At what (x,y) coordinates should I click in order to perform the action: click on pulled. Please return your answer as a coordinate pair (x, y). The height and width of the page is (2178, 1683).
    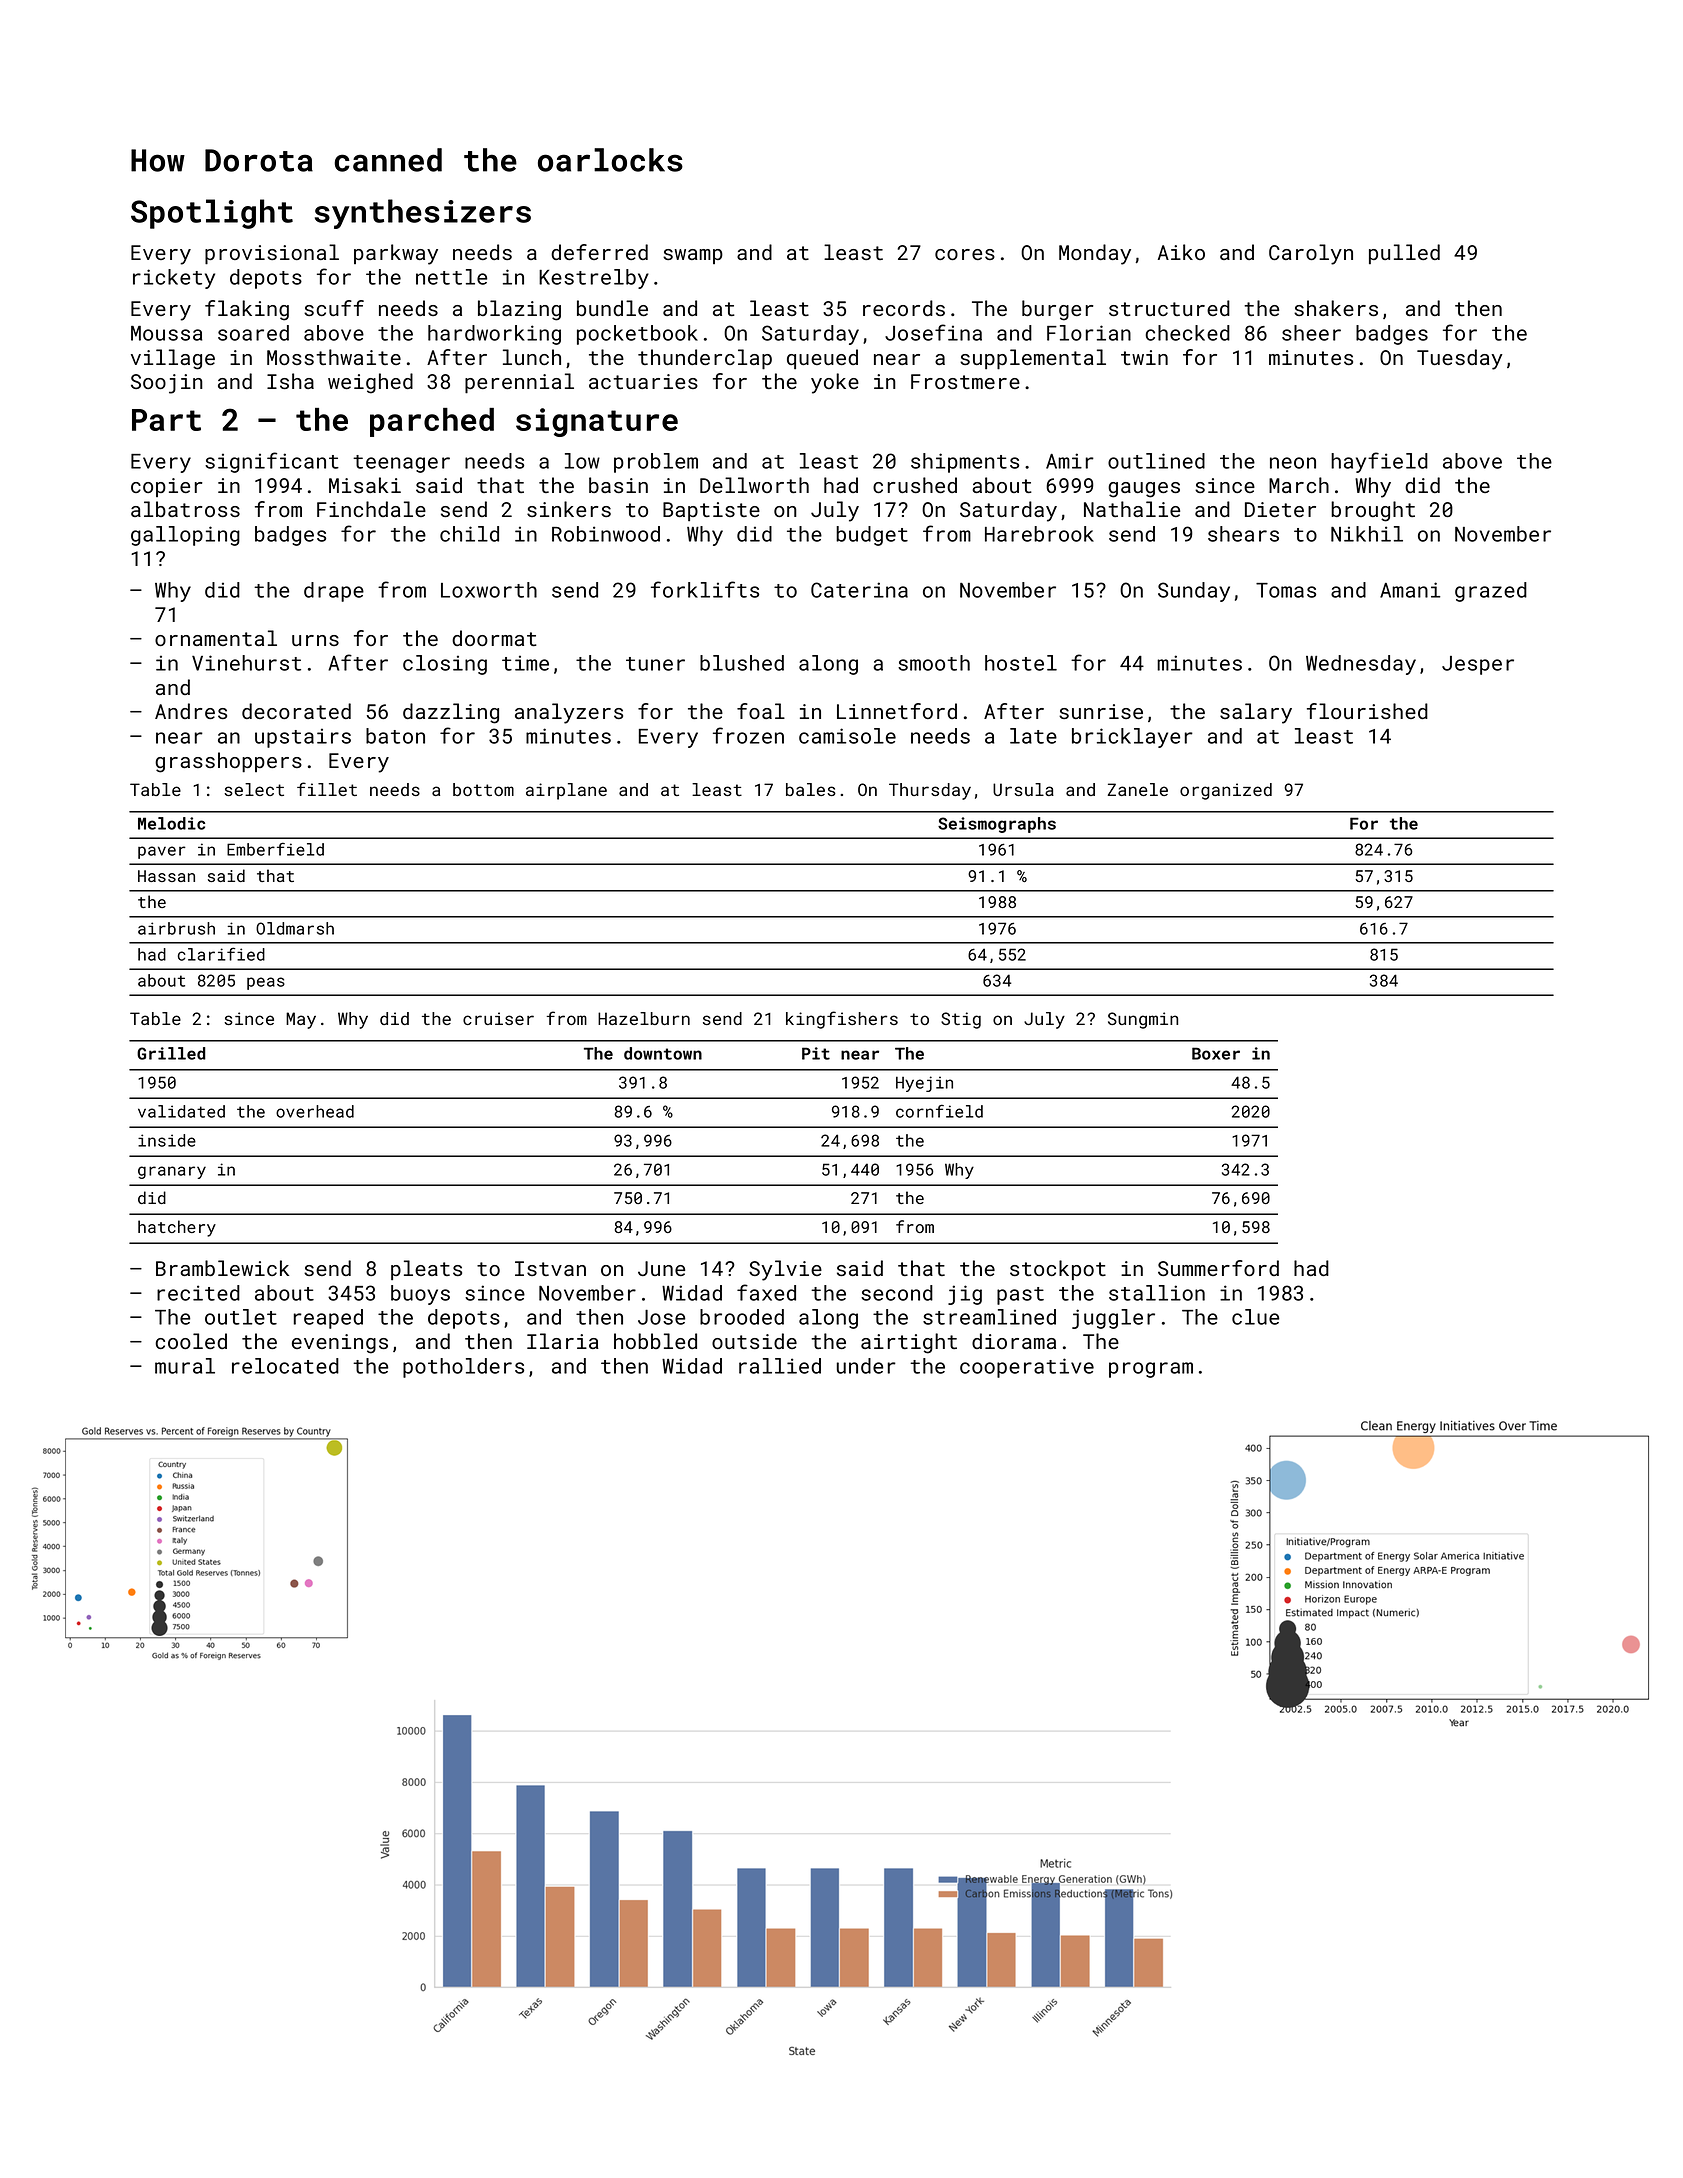
    Looking at the image, I should click on (1404, 254).
